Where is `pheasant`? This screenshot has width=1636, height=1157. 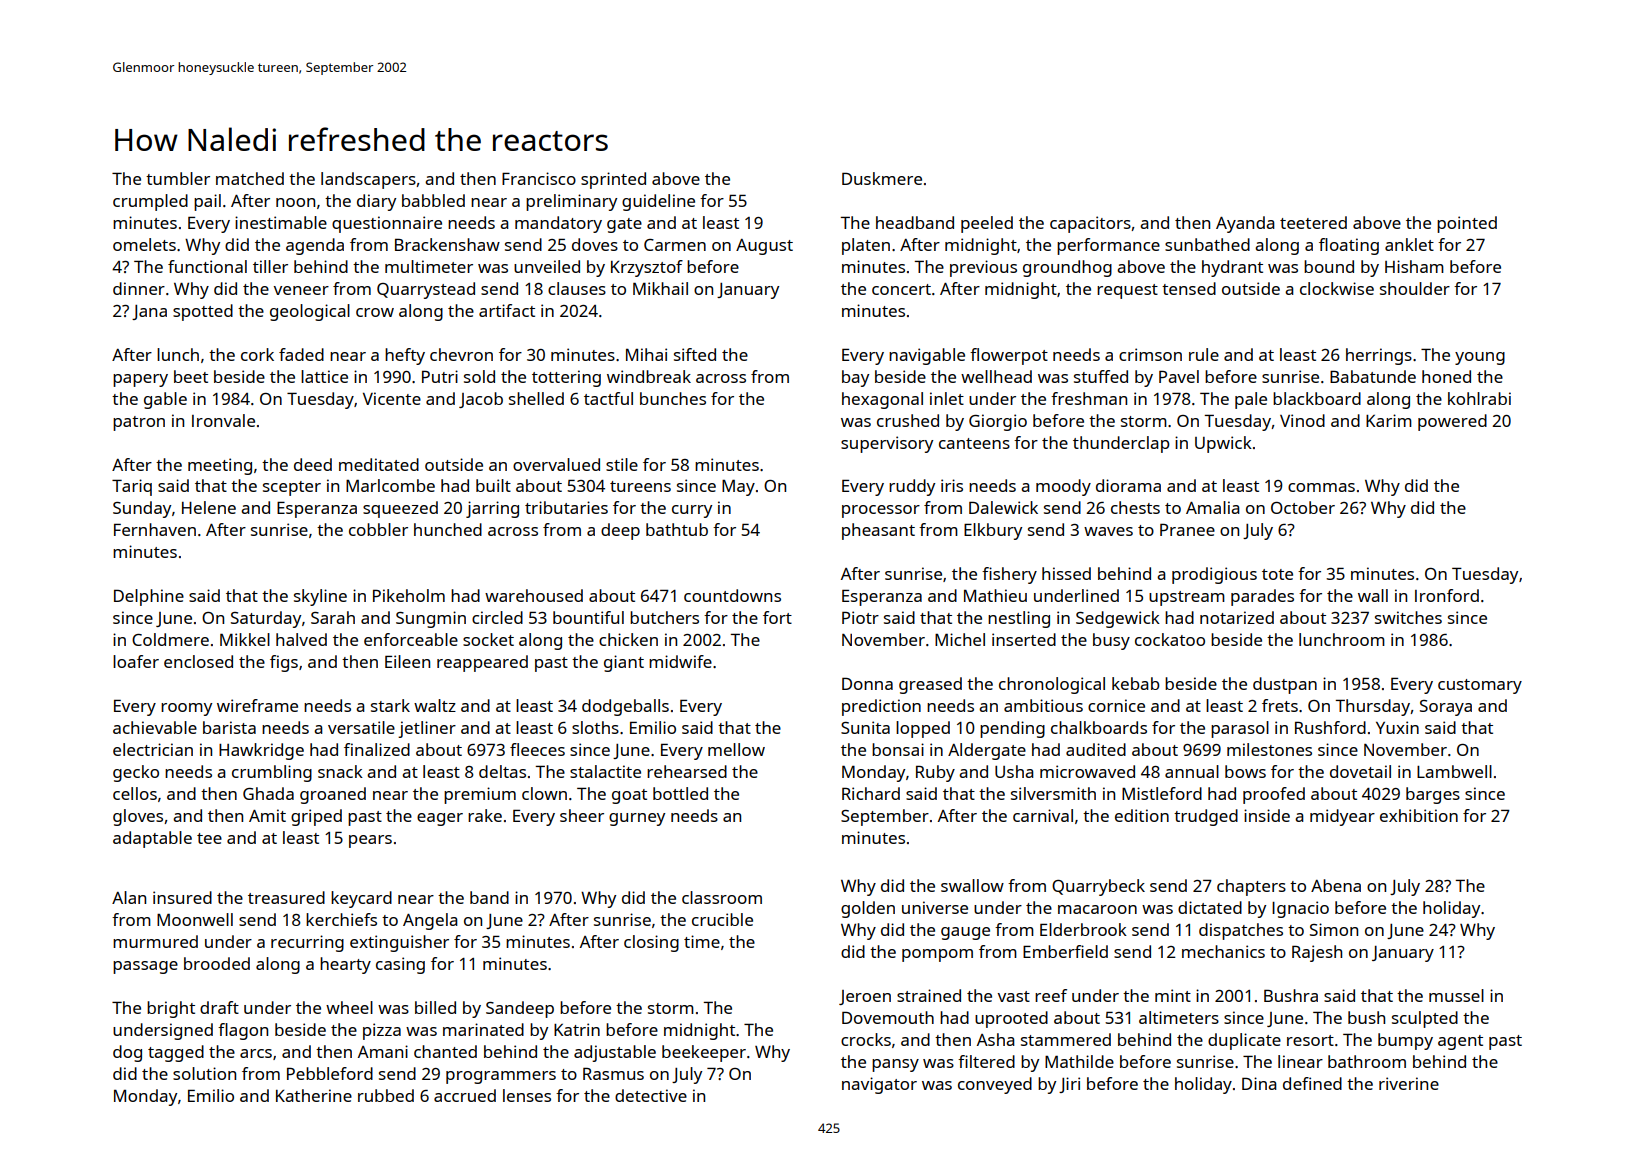
pheasant is located at coordinates (878, 531).
